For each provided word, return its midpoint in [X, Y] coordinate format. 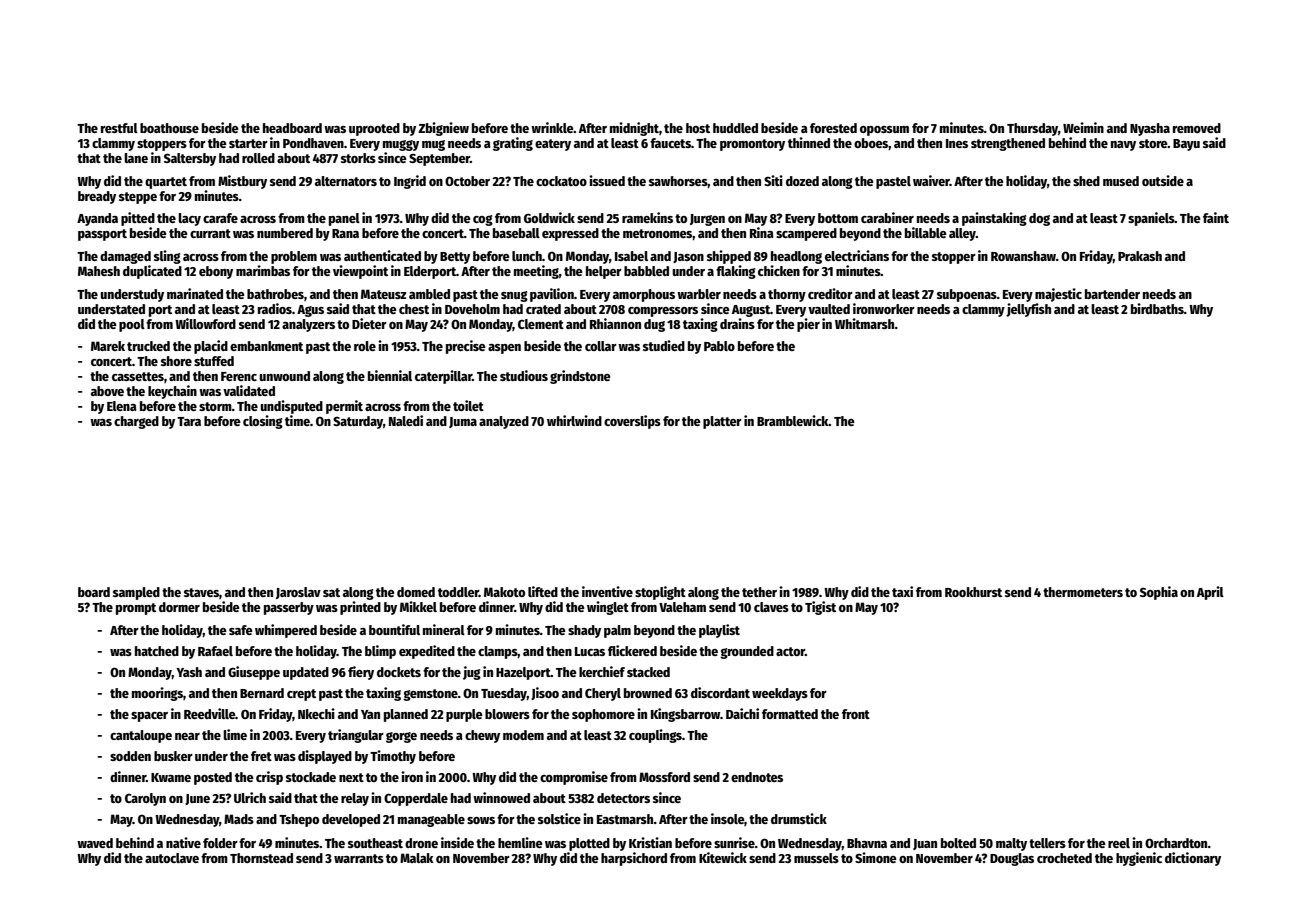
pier [808, 325]
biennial [390, 375]
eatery [553, 145]
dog [1039, 219]
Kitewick [723, 857]
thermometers [1083, 592]
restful [119, 128]
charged [136, 422]
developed [351, 820]
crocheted [1064, 858]
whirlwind [574, 420]
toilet [468, 405]
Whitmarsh [865, 323]
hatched [157, 651]
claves [771, 607]
